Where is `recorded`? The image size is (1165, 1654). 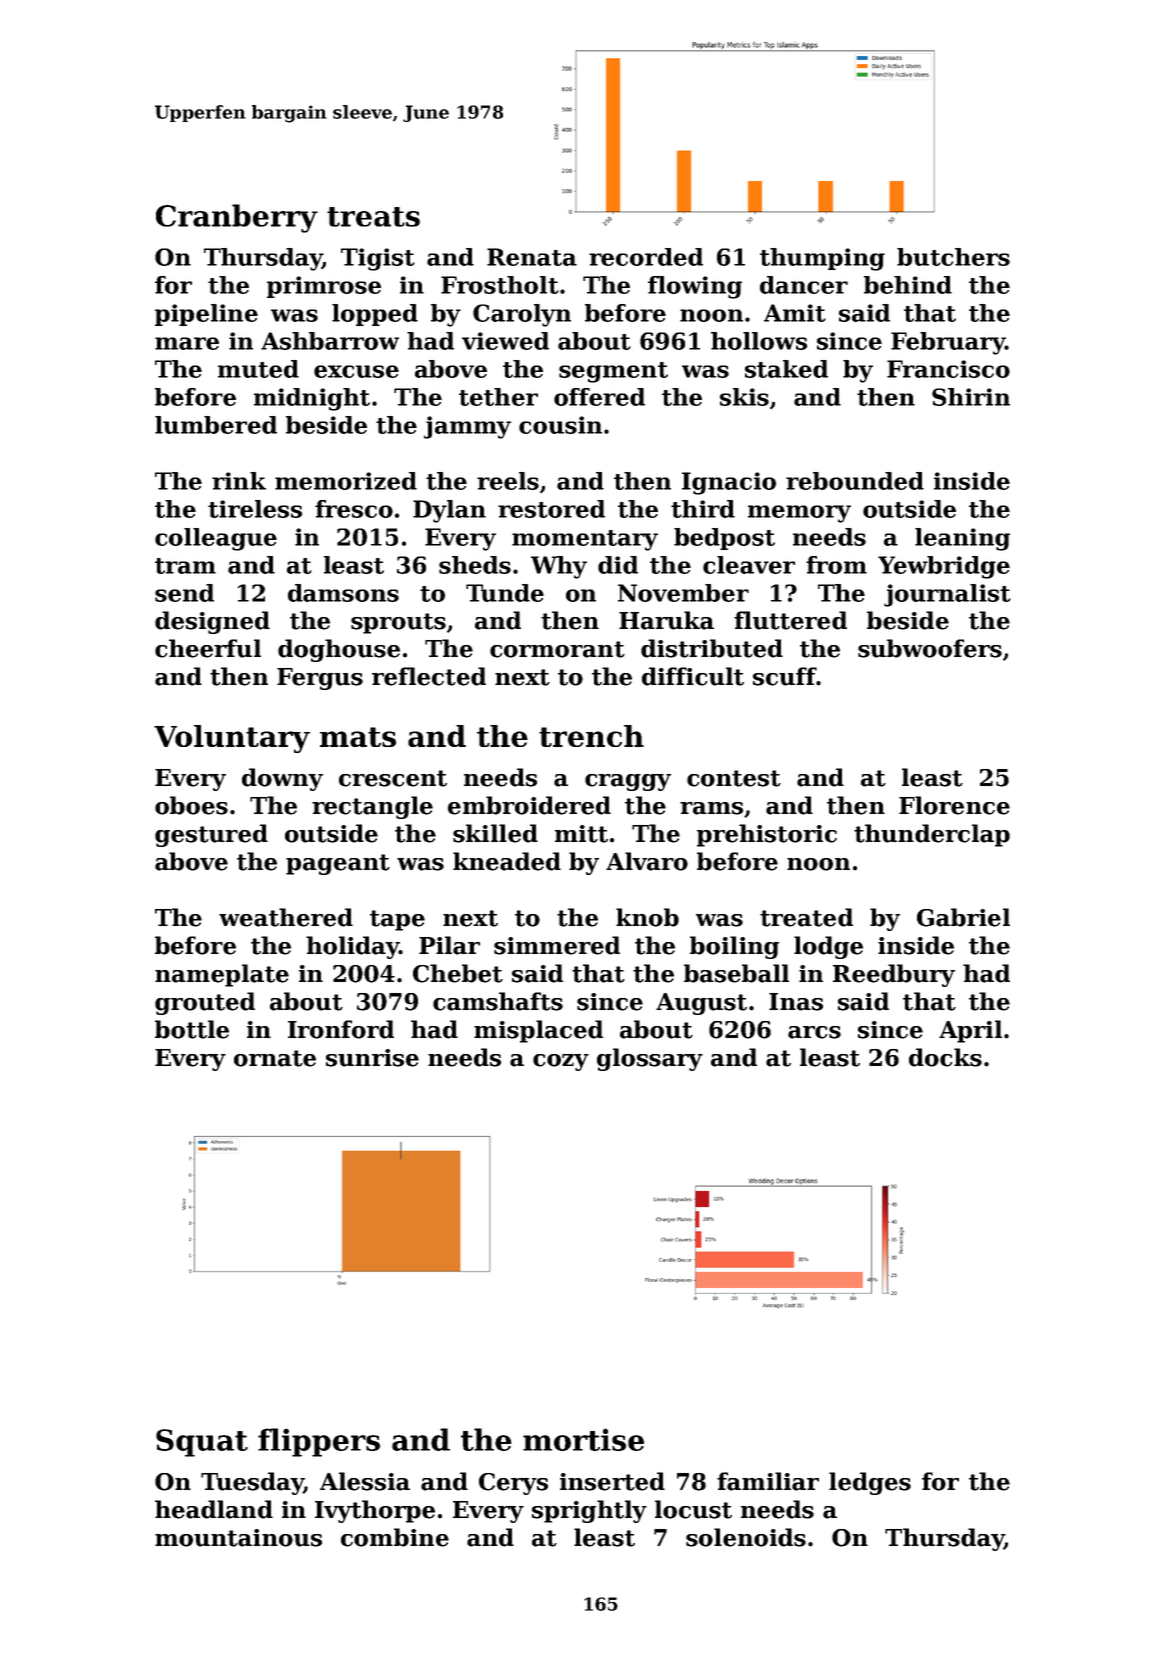
recorded is located at coordinates (646, 257).
